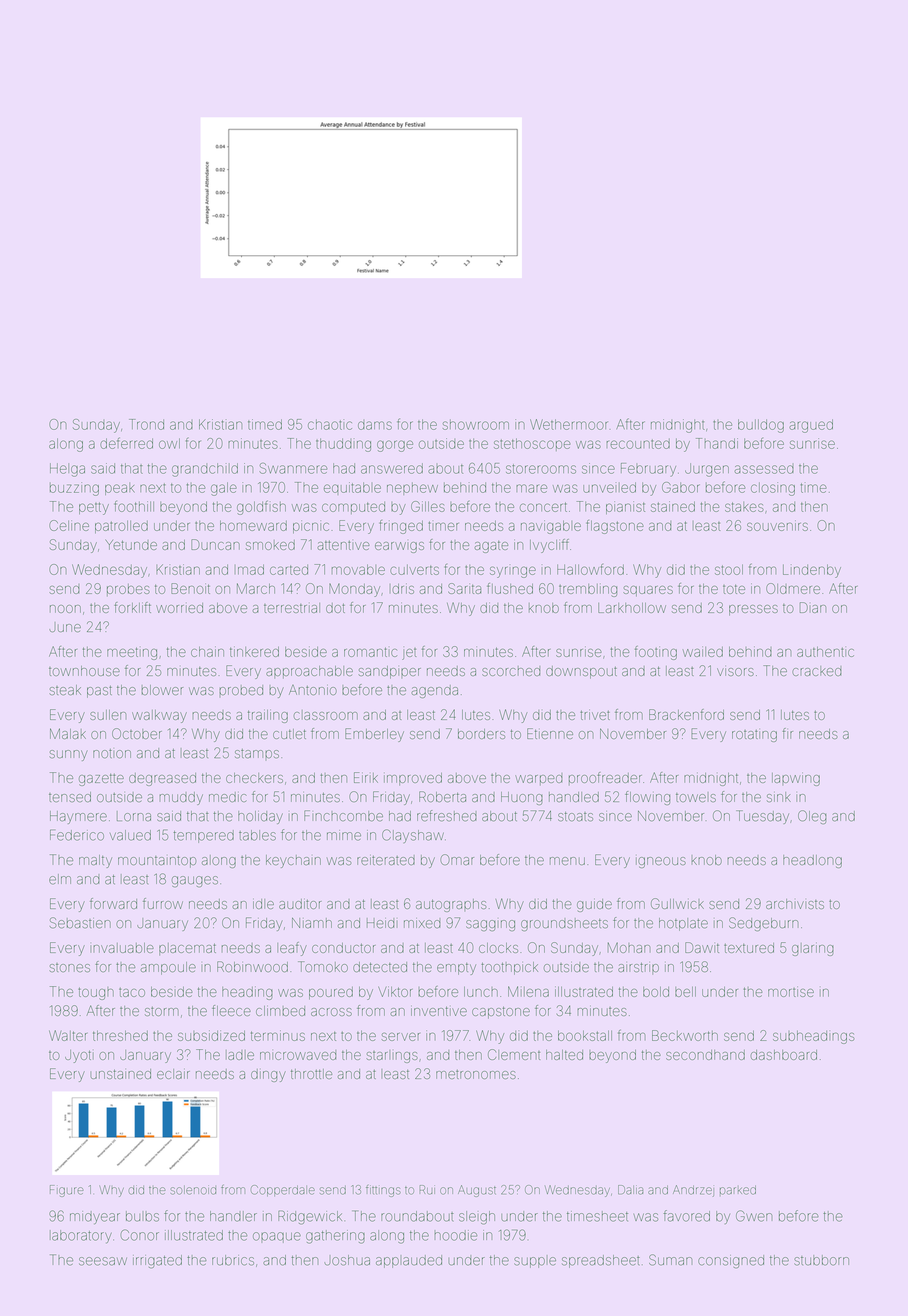  What do you see at coordinates (146, 424) in the screenshot?
I see `Trond` at bounding box center [146, 424].
